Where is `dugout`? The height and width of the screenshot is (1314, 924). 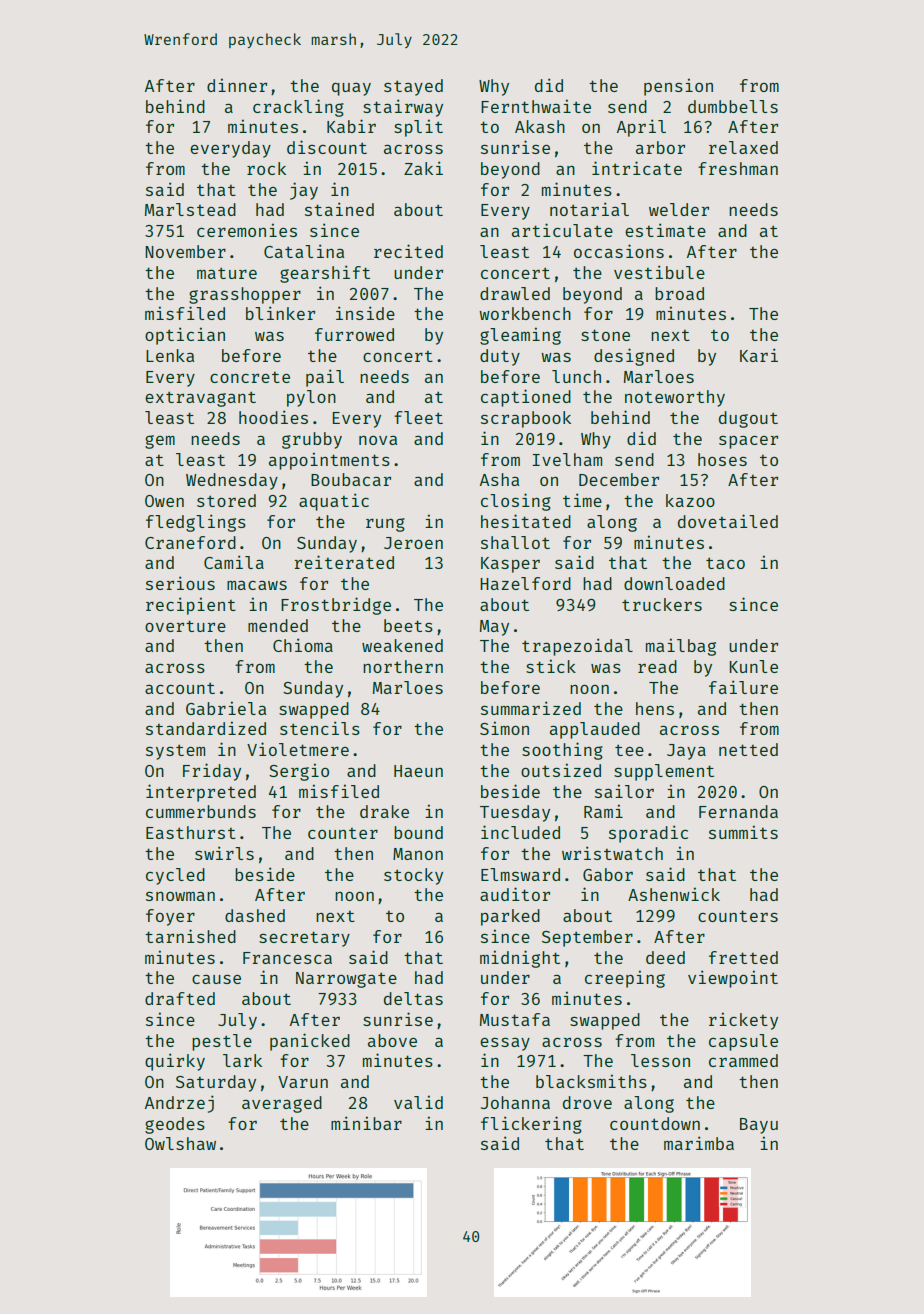 dugout is located at coordinates (748, 419).
